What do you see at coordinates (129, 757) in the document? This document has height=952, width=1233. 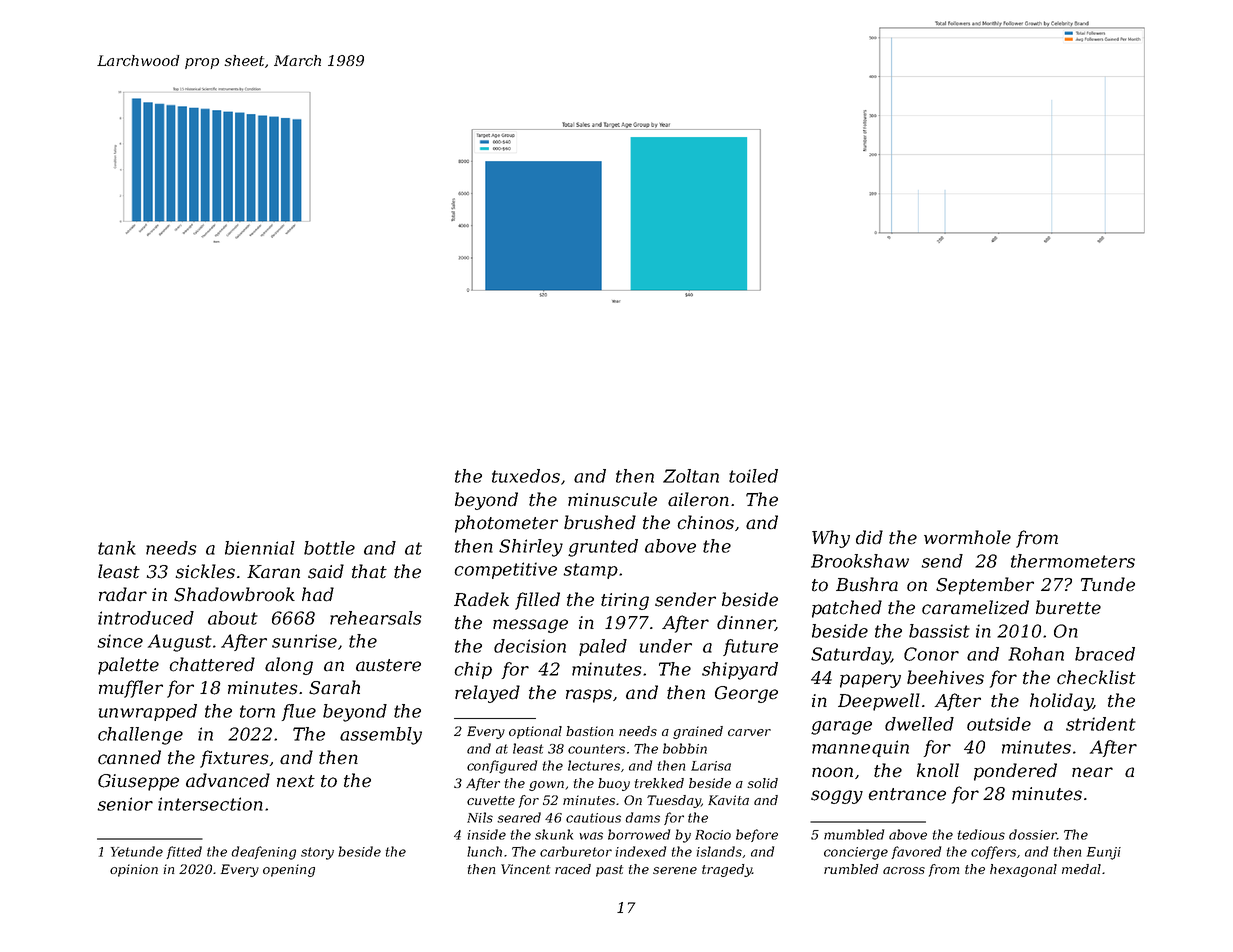 I see `canned` at bounding box center [129, 757].
